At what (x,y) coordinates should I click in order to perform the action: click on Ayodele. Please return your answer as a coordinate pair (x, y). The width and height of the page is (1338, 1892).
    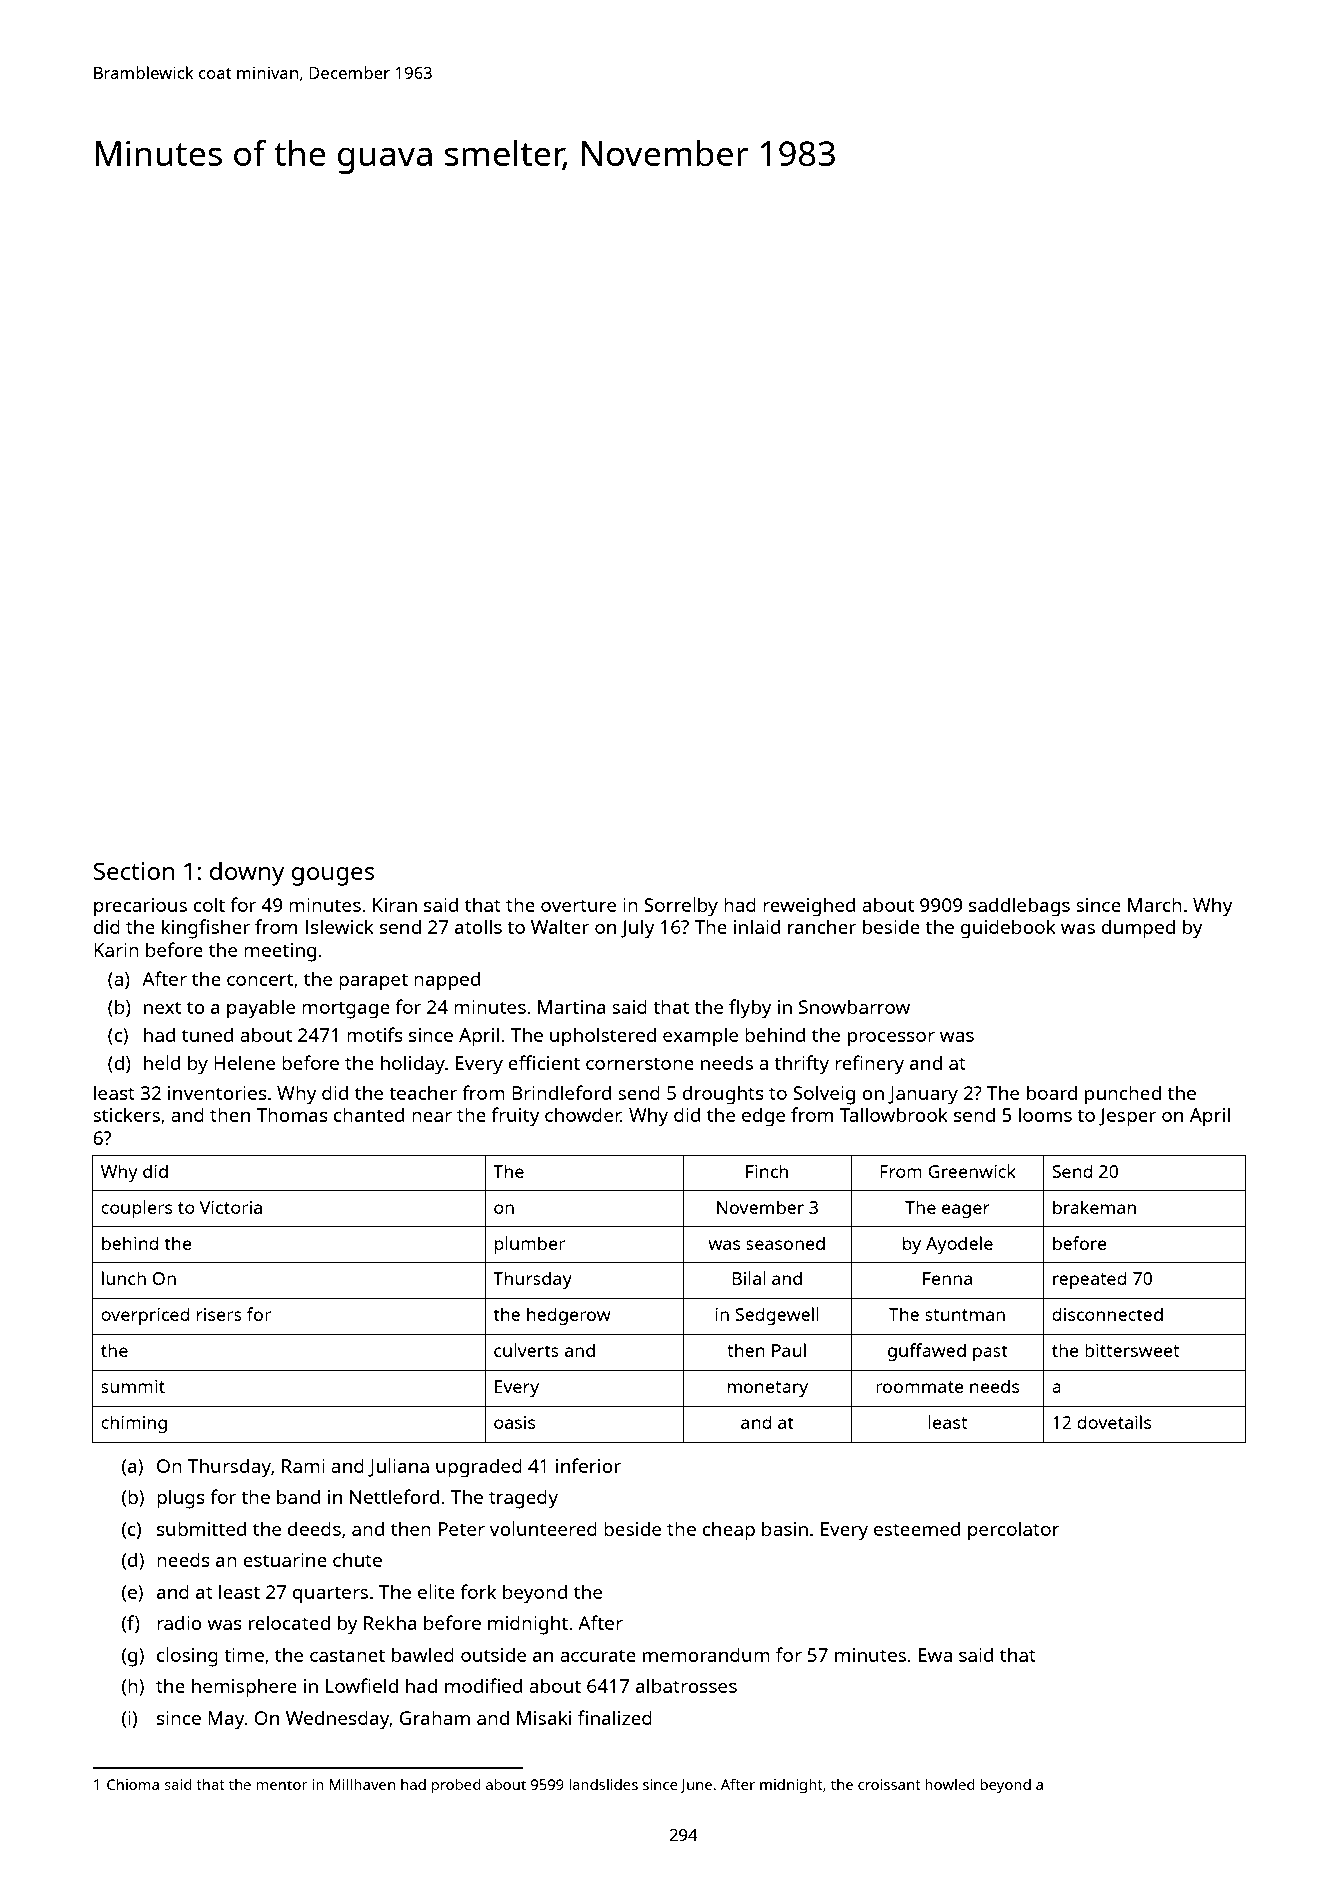
    Looking at the image, I should click on (959, 1245).
